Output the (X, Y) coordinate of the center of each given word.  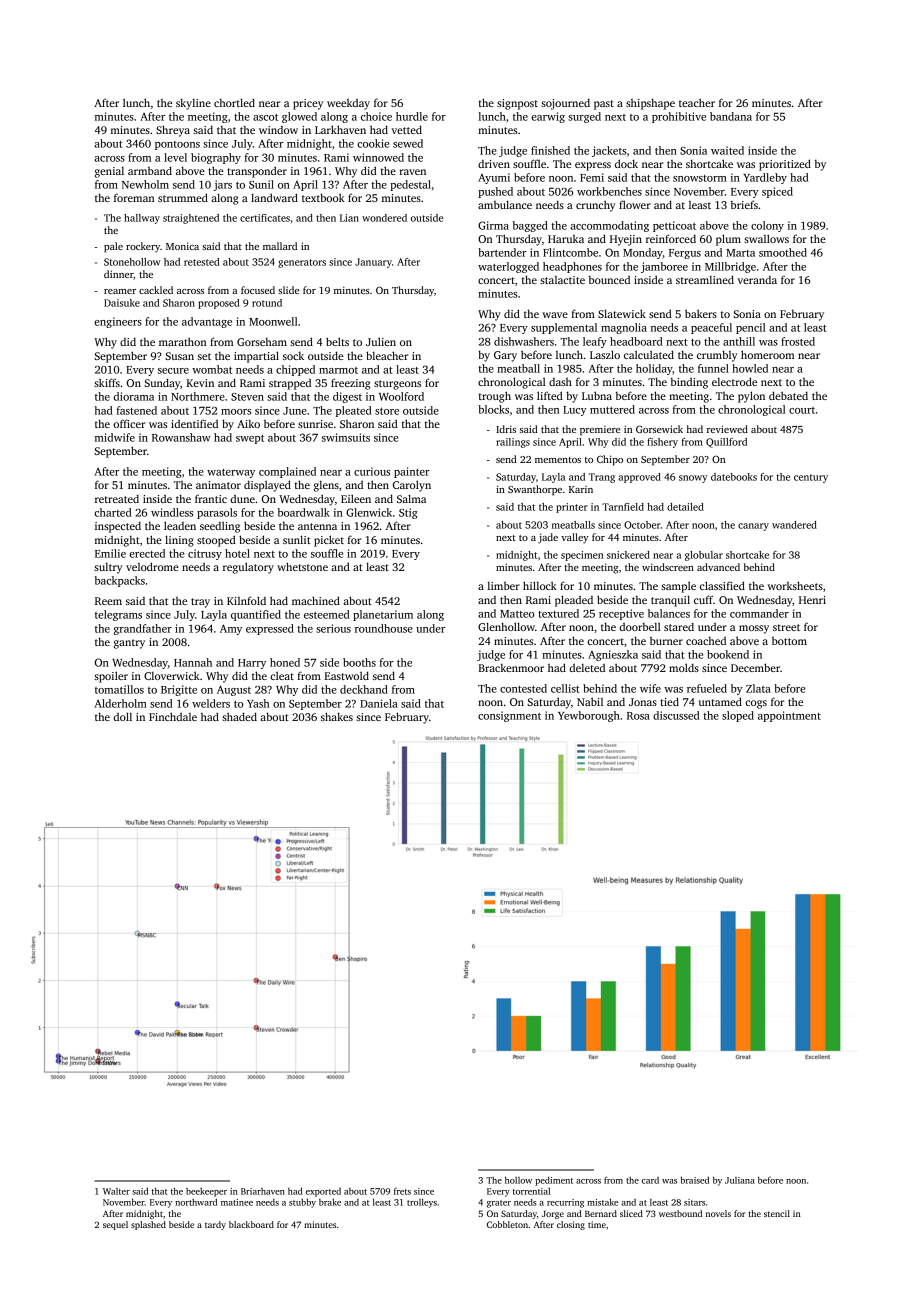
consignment (509, 716)
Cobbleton (507, 1224)
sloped (738, 716)
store (387, 411)
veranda (757, 280)
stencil (777, 1213)
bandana (731, 116)
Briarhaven (263, 1191)
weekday (348, 104)
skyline (193, 104)
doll (122, 716)
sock (293, 356)
